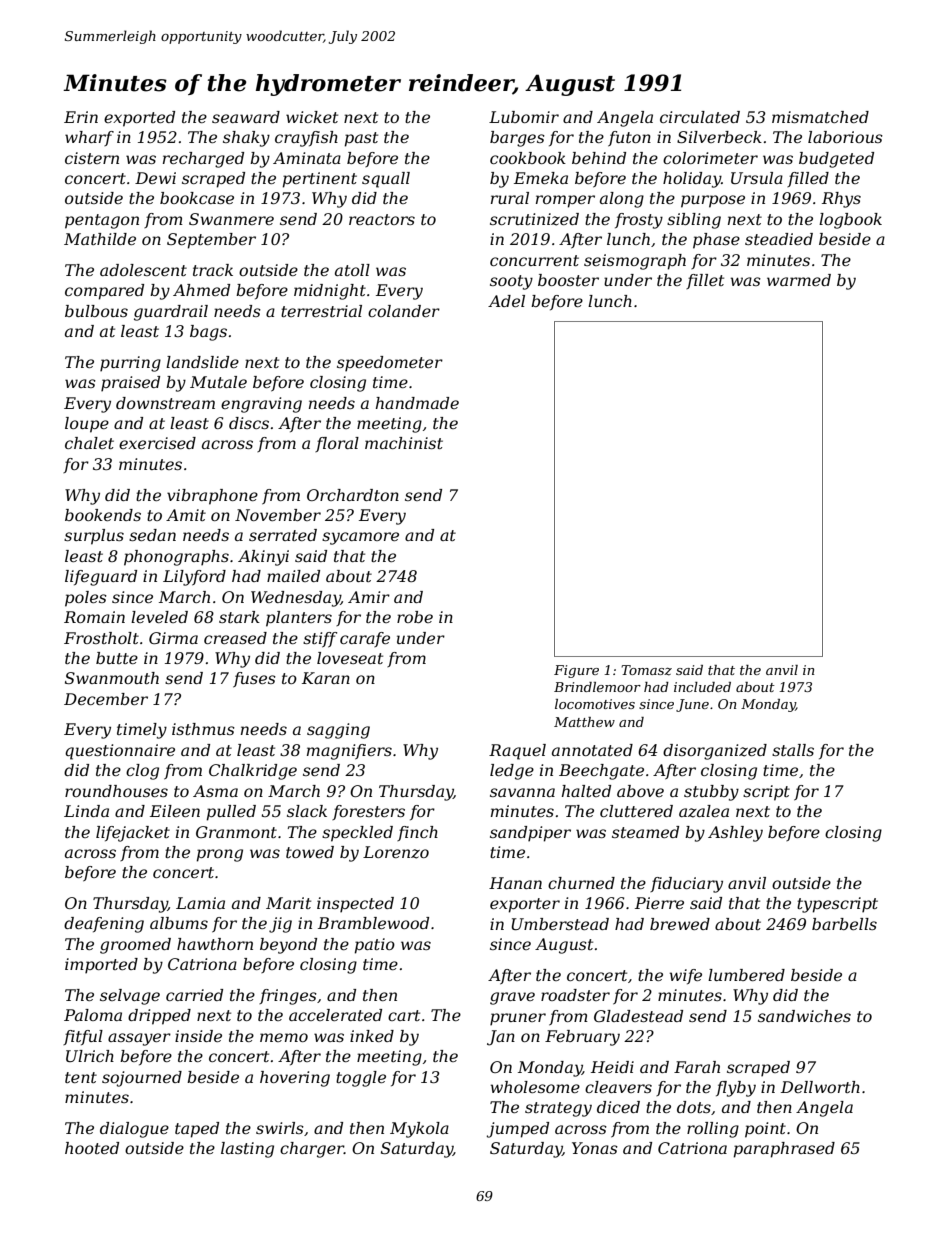 The image size is (952, 1233). What do you see at coordinates (246, 117) in the screenshot?
I see `seaward` at bounding box center [246, 117].
